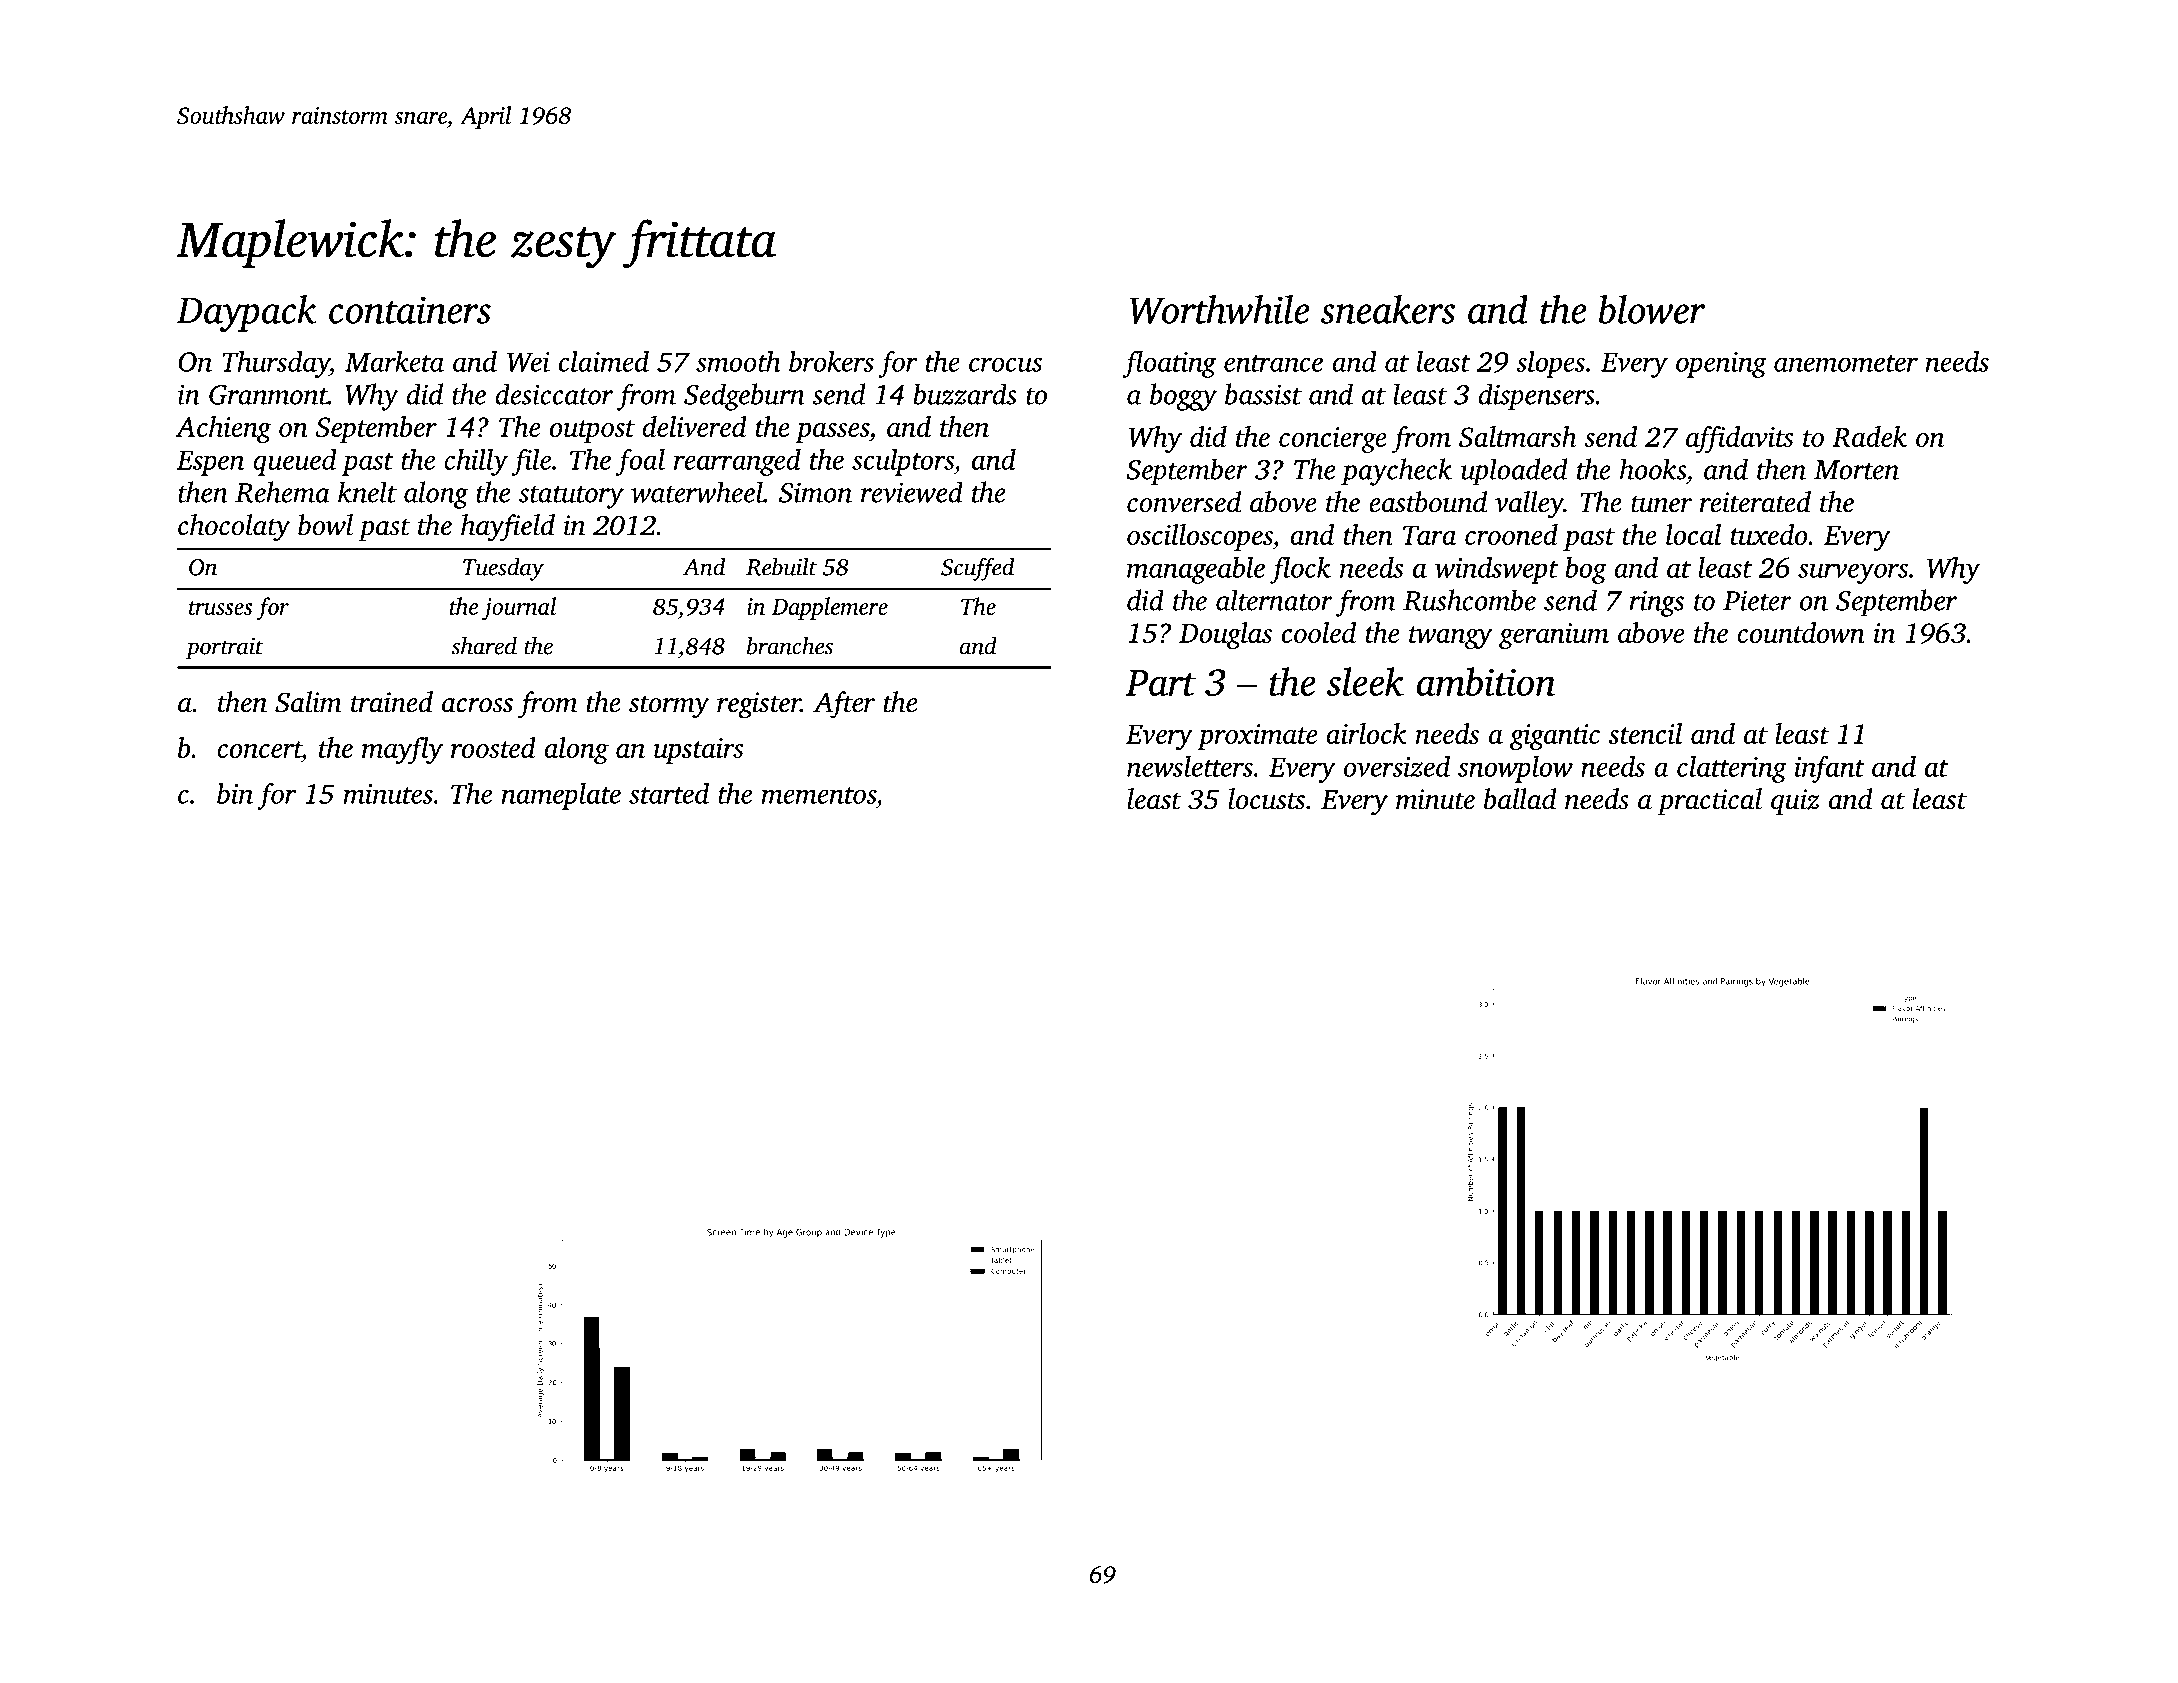 The image size is (2178, 1683). What do you see at coordinates (1652, 309) in the screenshot?
I see `blower` at bounding box center [1652, 309].
